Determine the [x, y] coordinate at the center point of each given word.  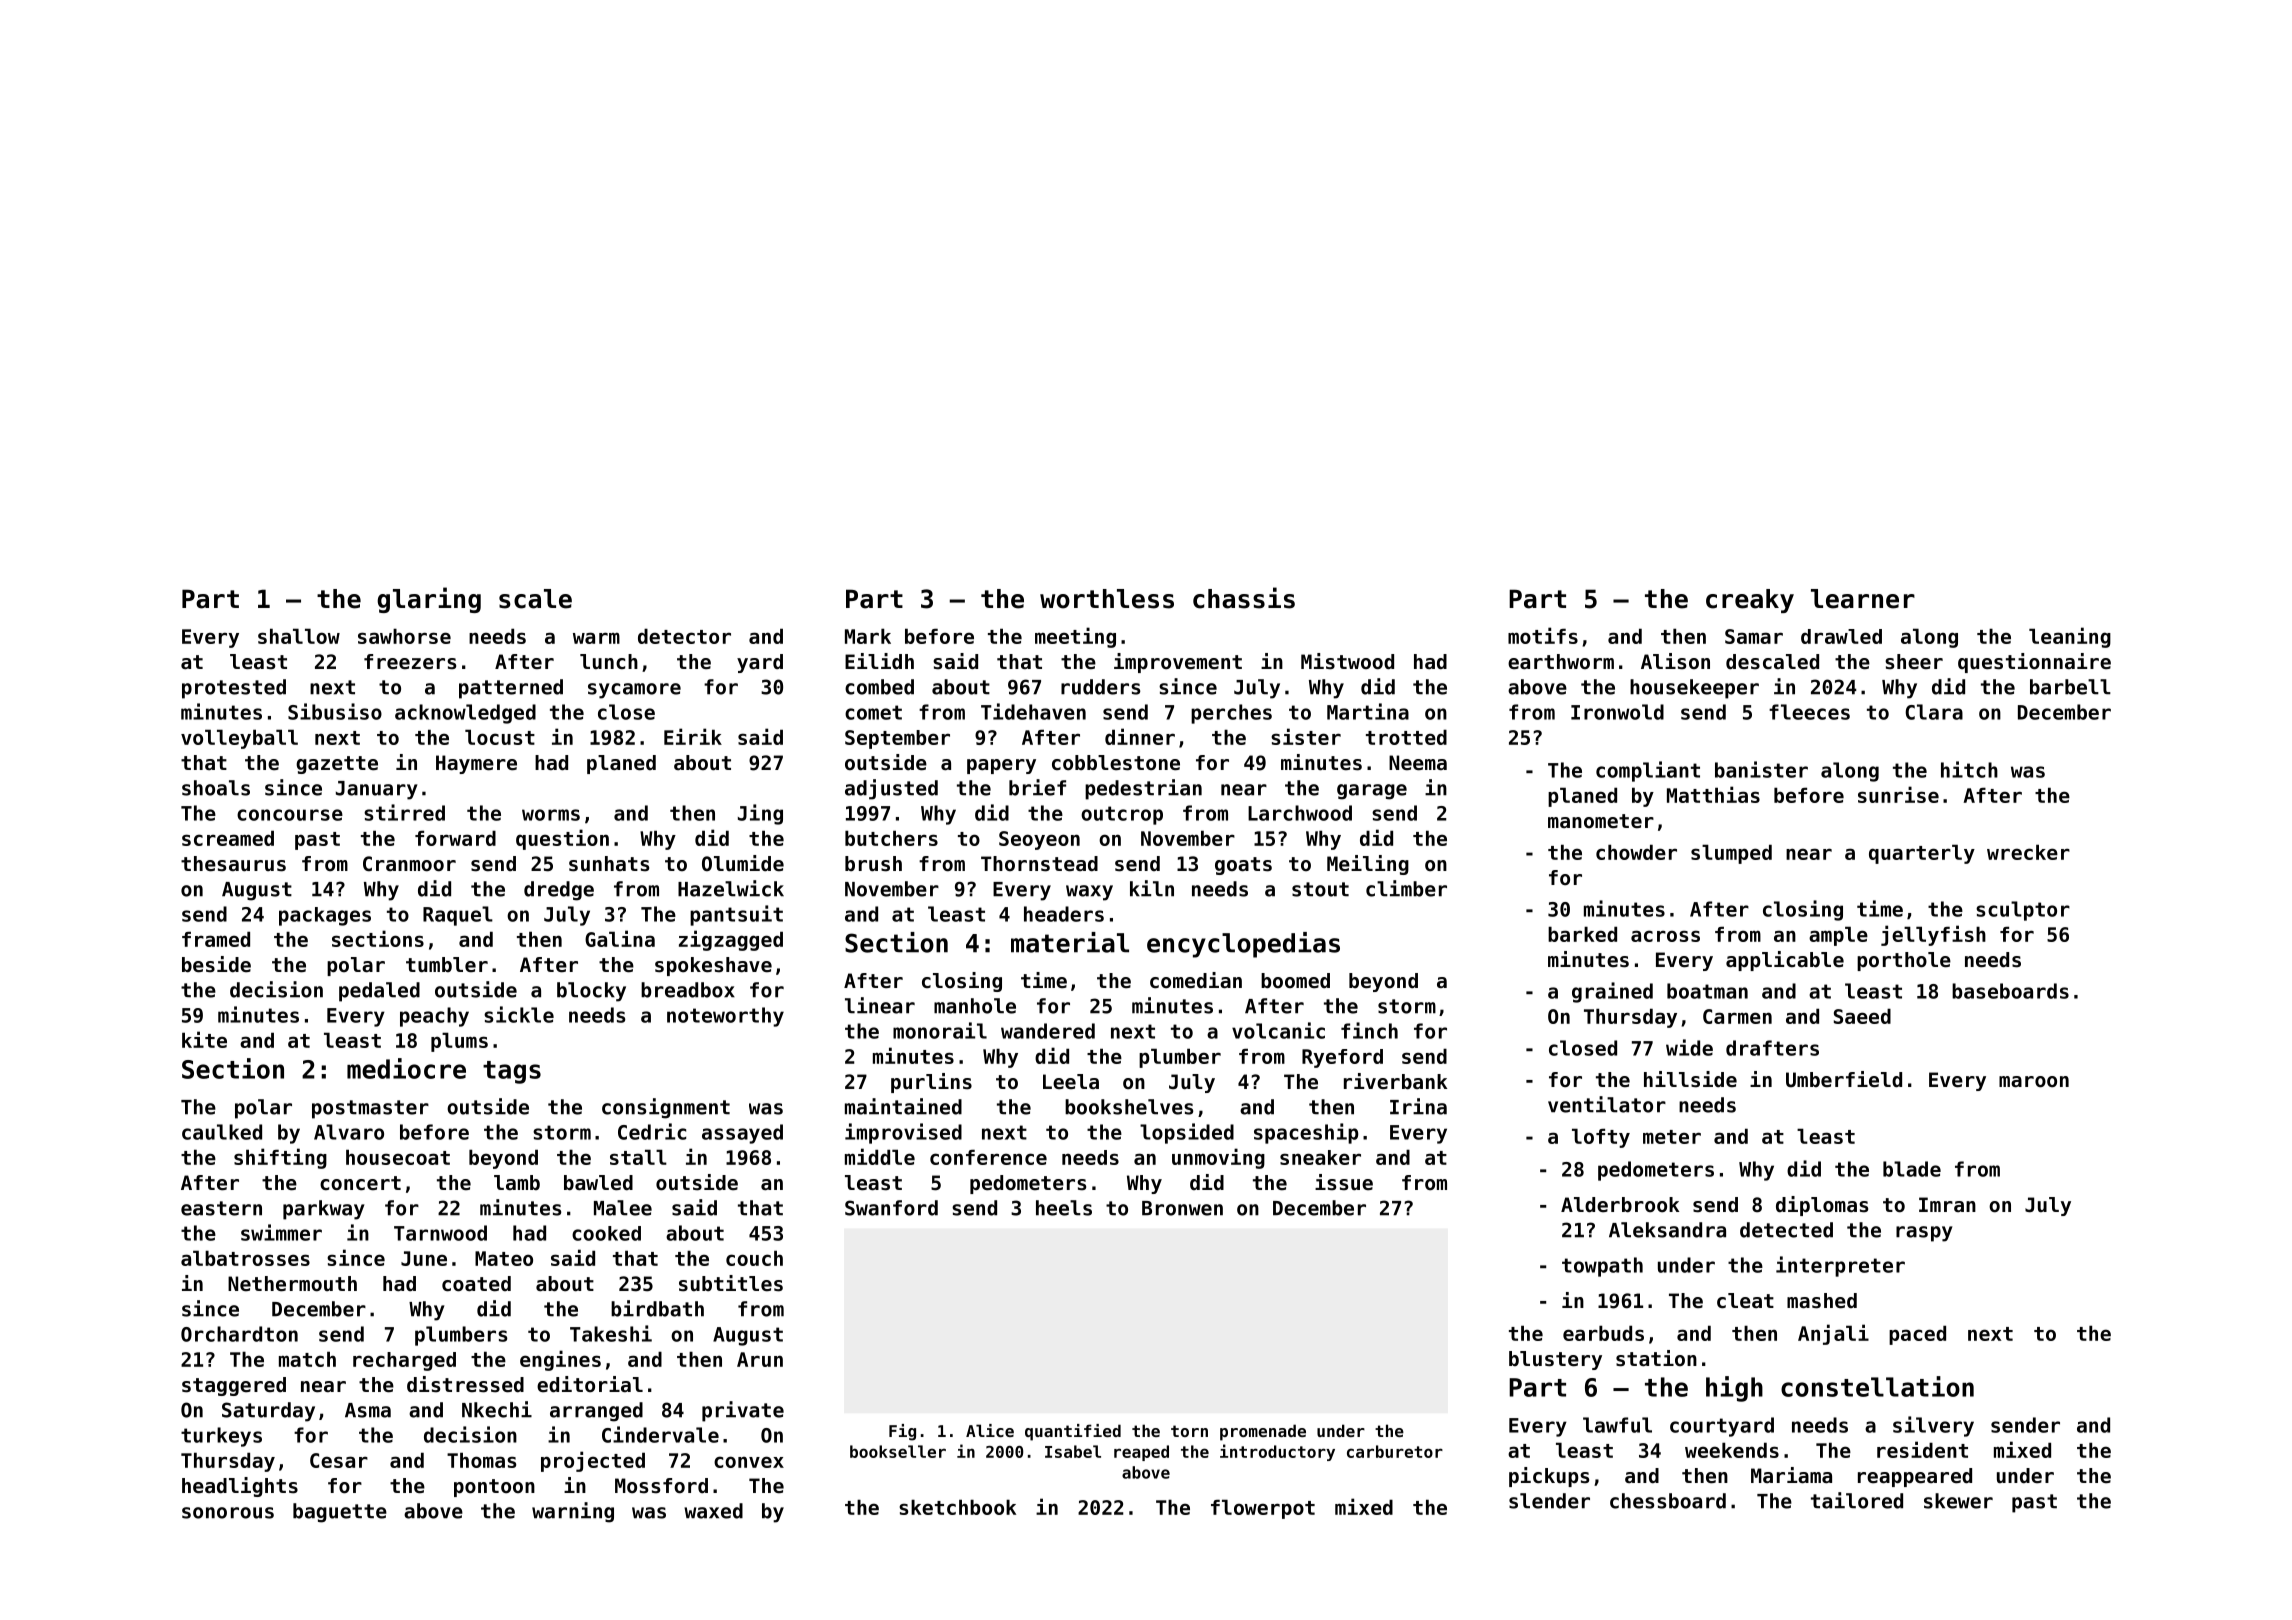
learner [1863, 599]
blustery [1555, 1360]
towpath [1602, 1267]
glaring [429, 600]
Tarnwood [440, 1233]
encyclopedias [1243, 945]
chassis [1244, 598]
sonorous [228, 1513]
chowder [1636, 852]
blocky [591, 992]
